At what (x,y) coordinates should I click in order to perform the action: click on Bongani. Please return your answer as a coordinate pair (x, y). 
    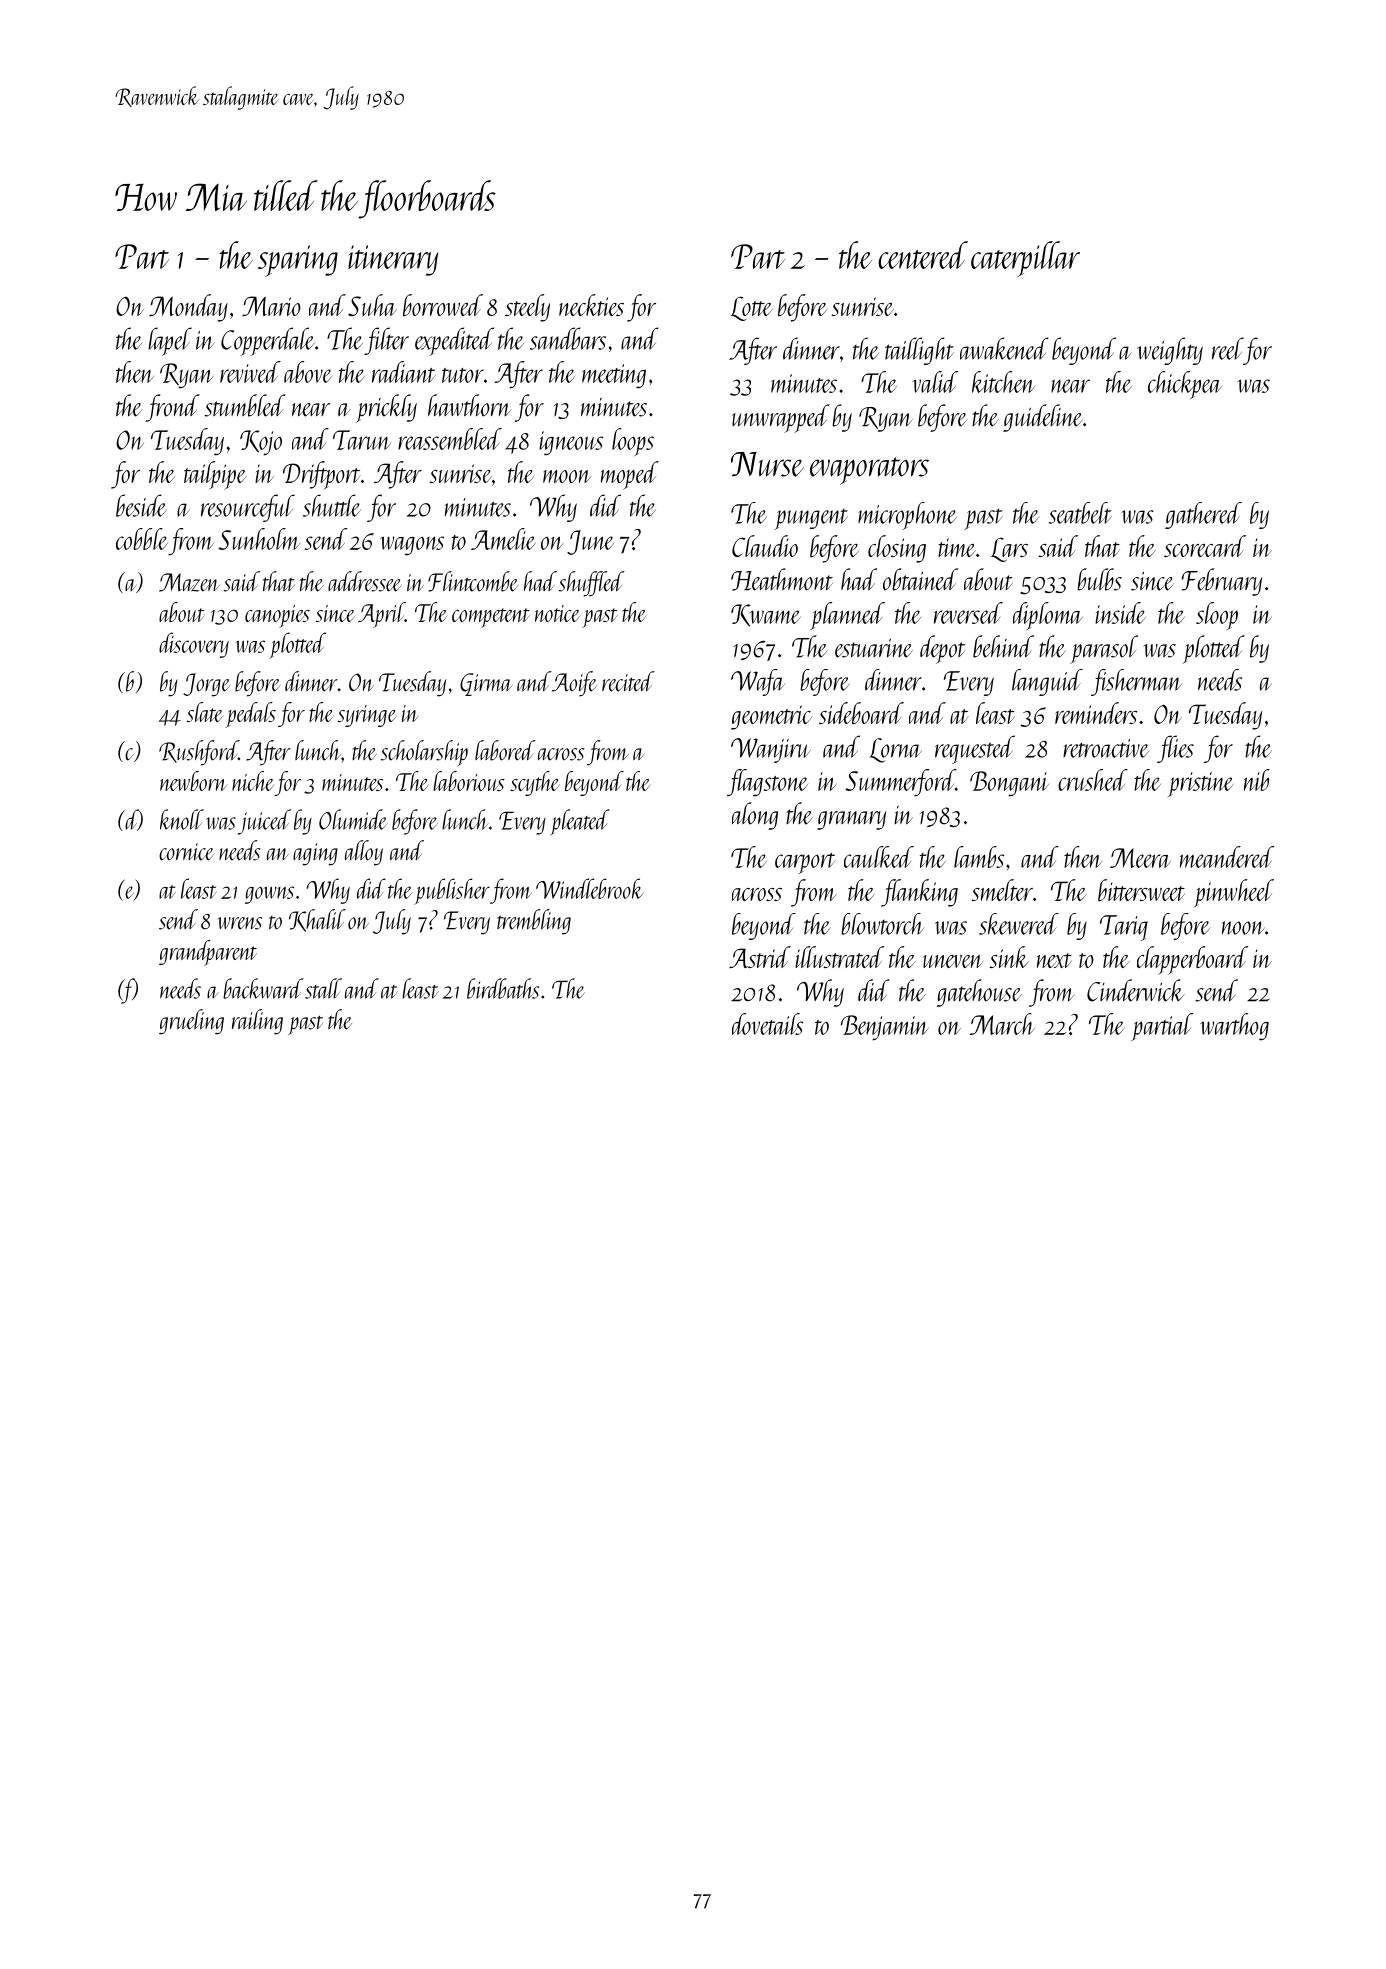
    Looking at the image, I should click on (1009, 784).
